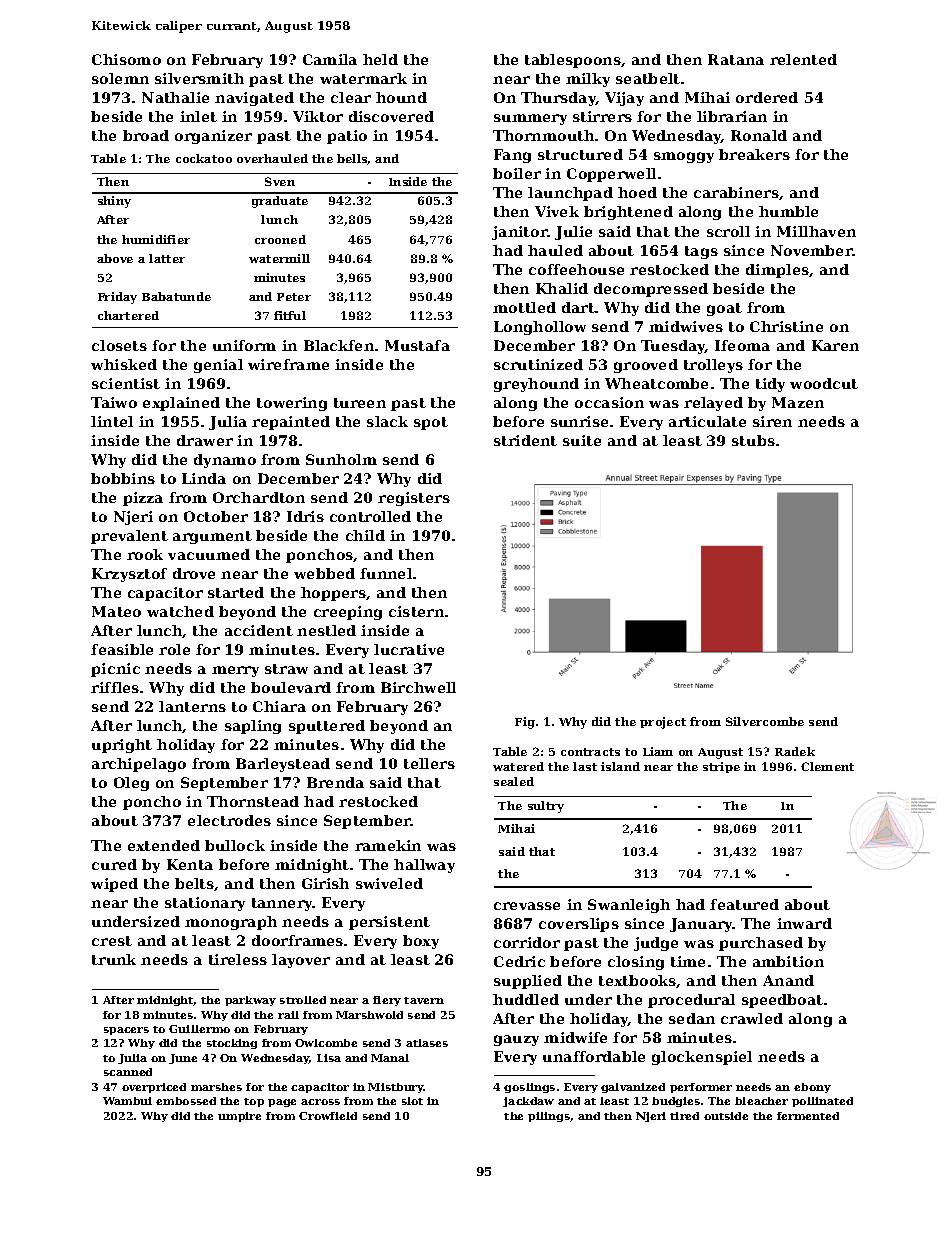 This screenshot has width=952, height=1233. What do you see at coordinates (114, 864) in the screenshot?
I see `cured` at bounding box center [114, 864].
